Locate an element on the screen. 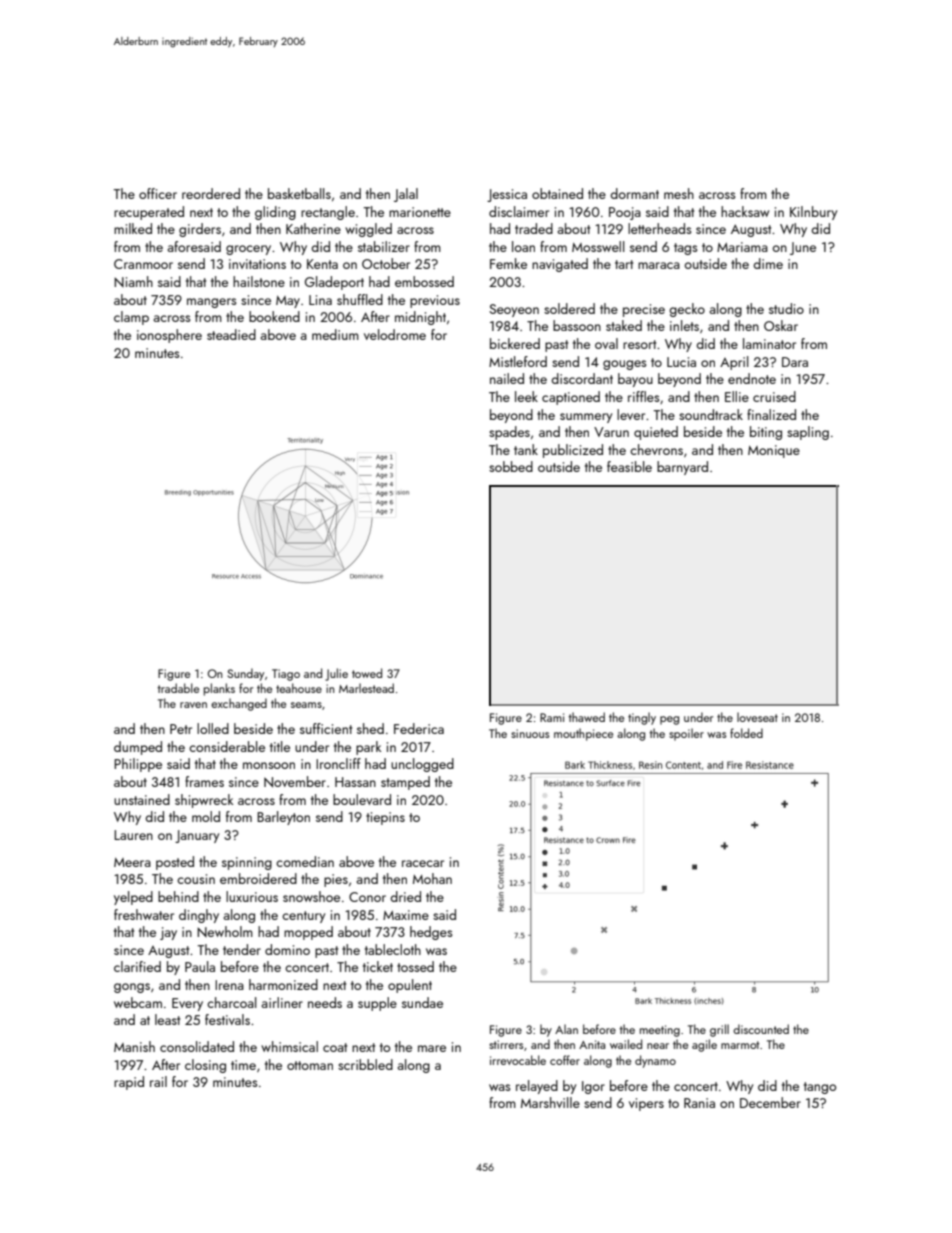  Jalal is located at coordinates (406, 195).
